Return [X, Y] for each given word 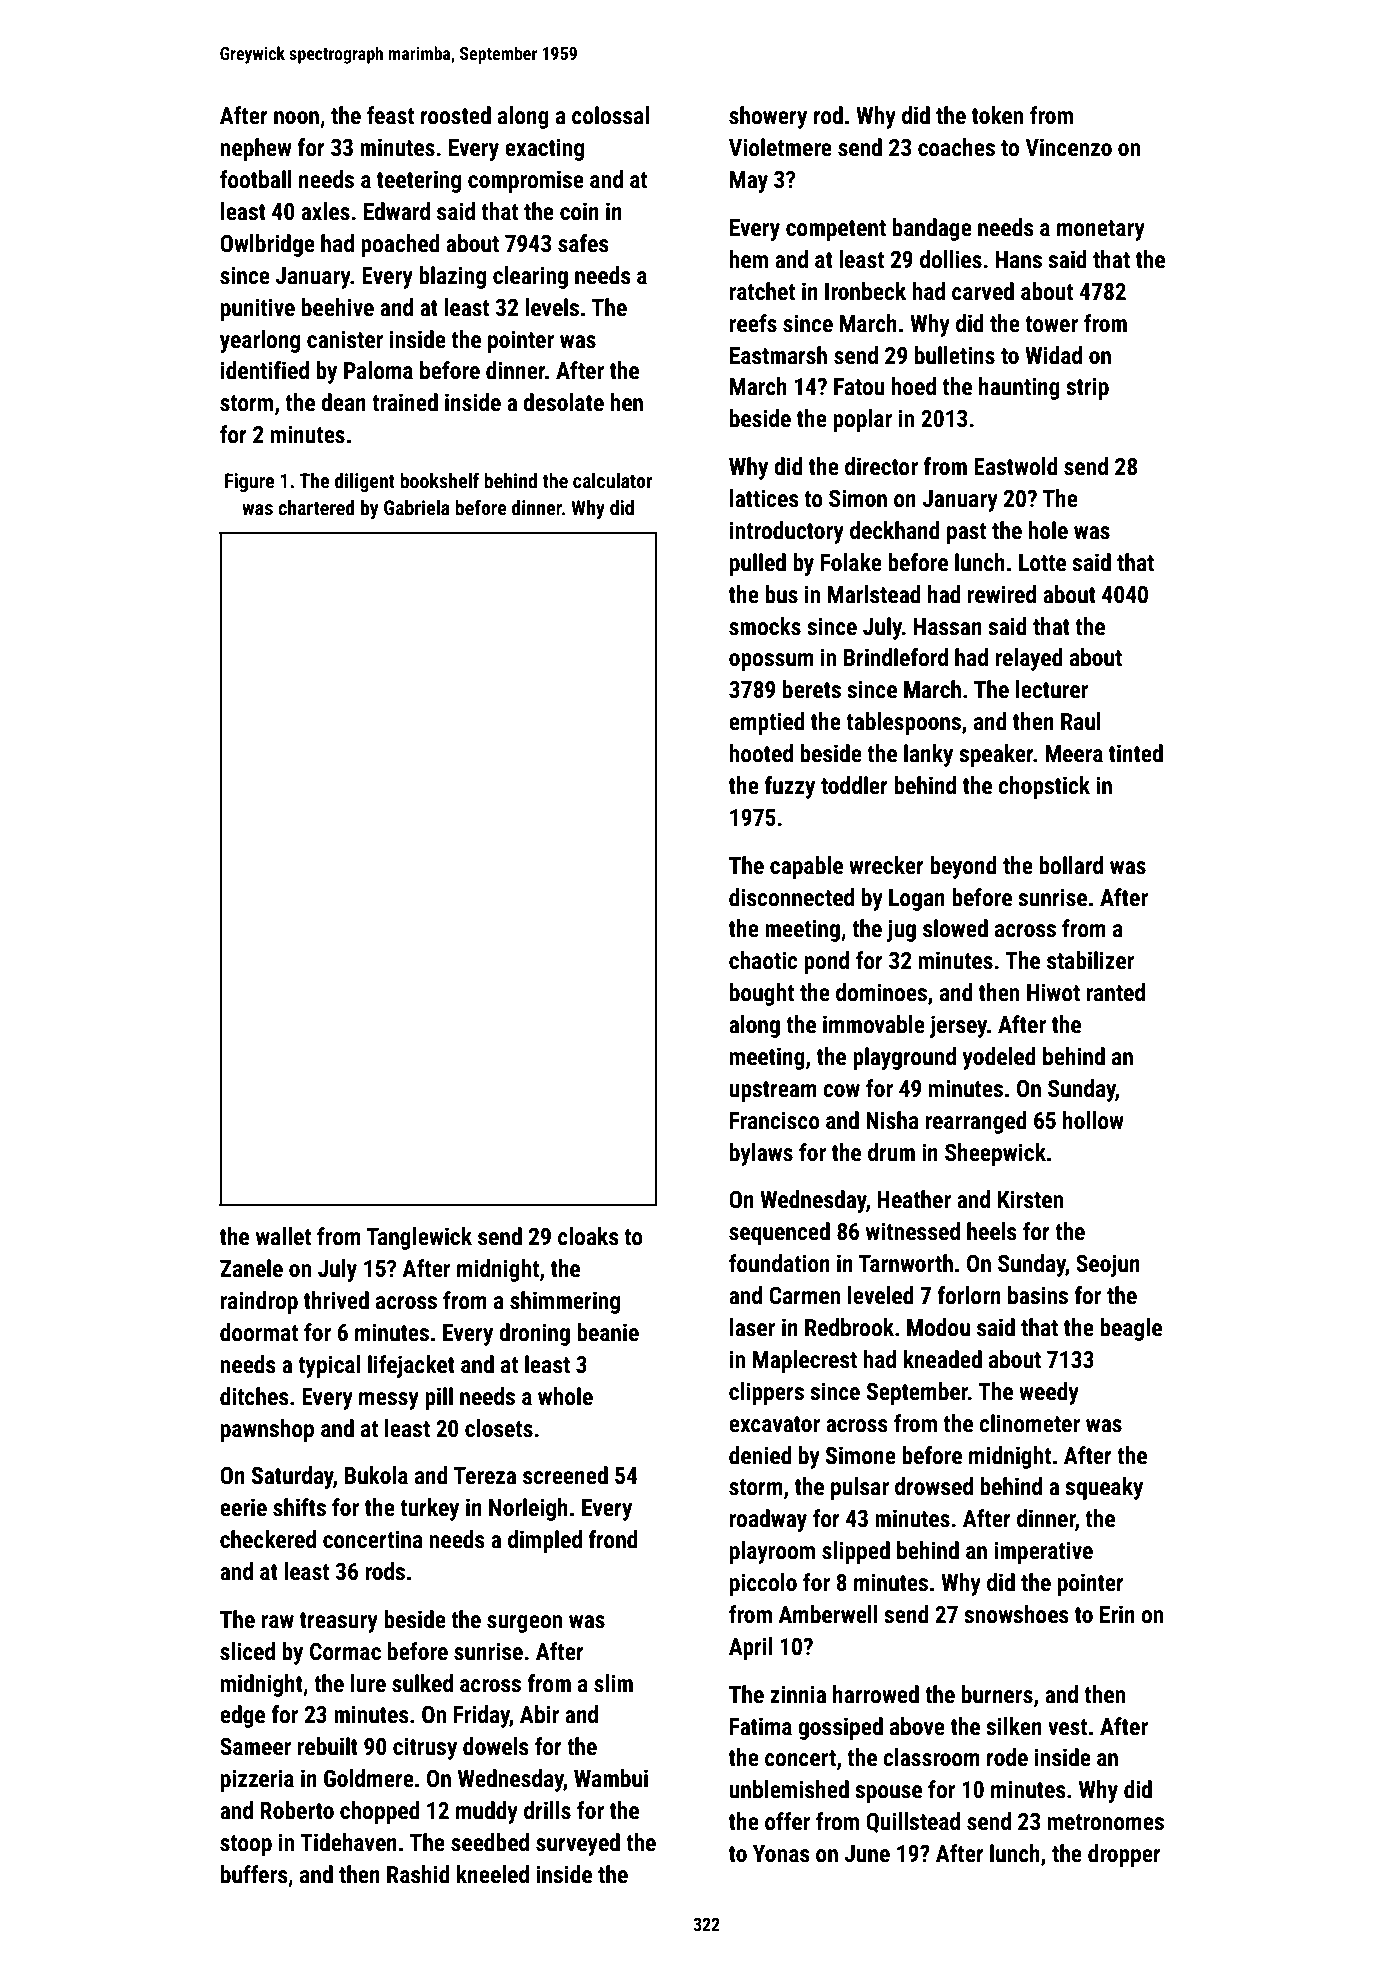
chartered [316, 507]
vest [1067, 1727]
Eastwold [1016, 466]
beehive [338, 307]
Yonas [781, 1854]
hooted [761, 753]
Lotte [1042, 563]
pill [439, 1398]
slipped [856, 1552]
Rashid [418, 1874]
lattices [764, 498]
